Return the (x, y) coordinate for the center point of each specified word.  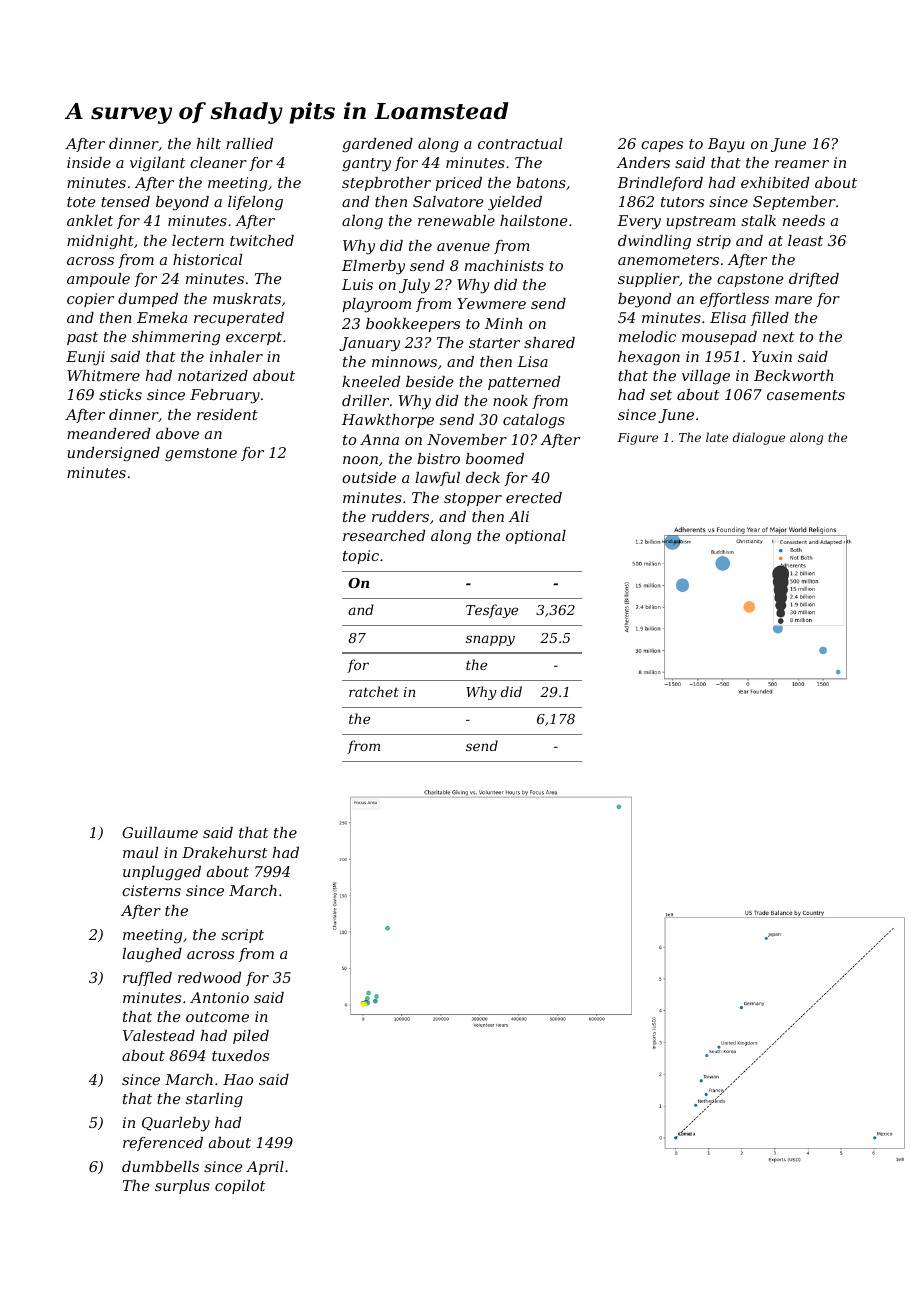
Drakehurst (224, 852)
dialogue (759, 438)
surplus (182, 1187)
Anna (379, 439)
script (242, 936)
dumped (148, 300)
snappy (490, 640)
